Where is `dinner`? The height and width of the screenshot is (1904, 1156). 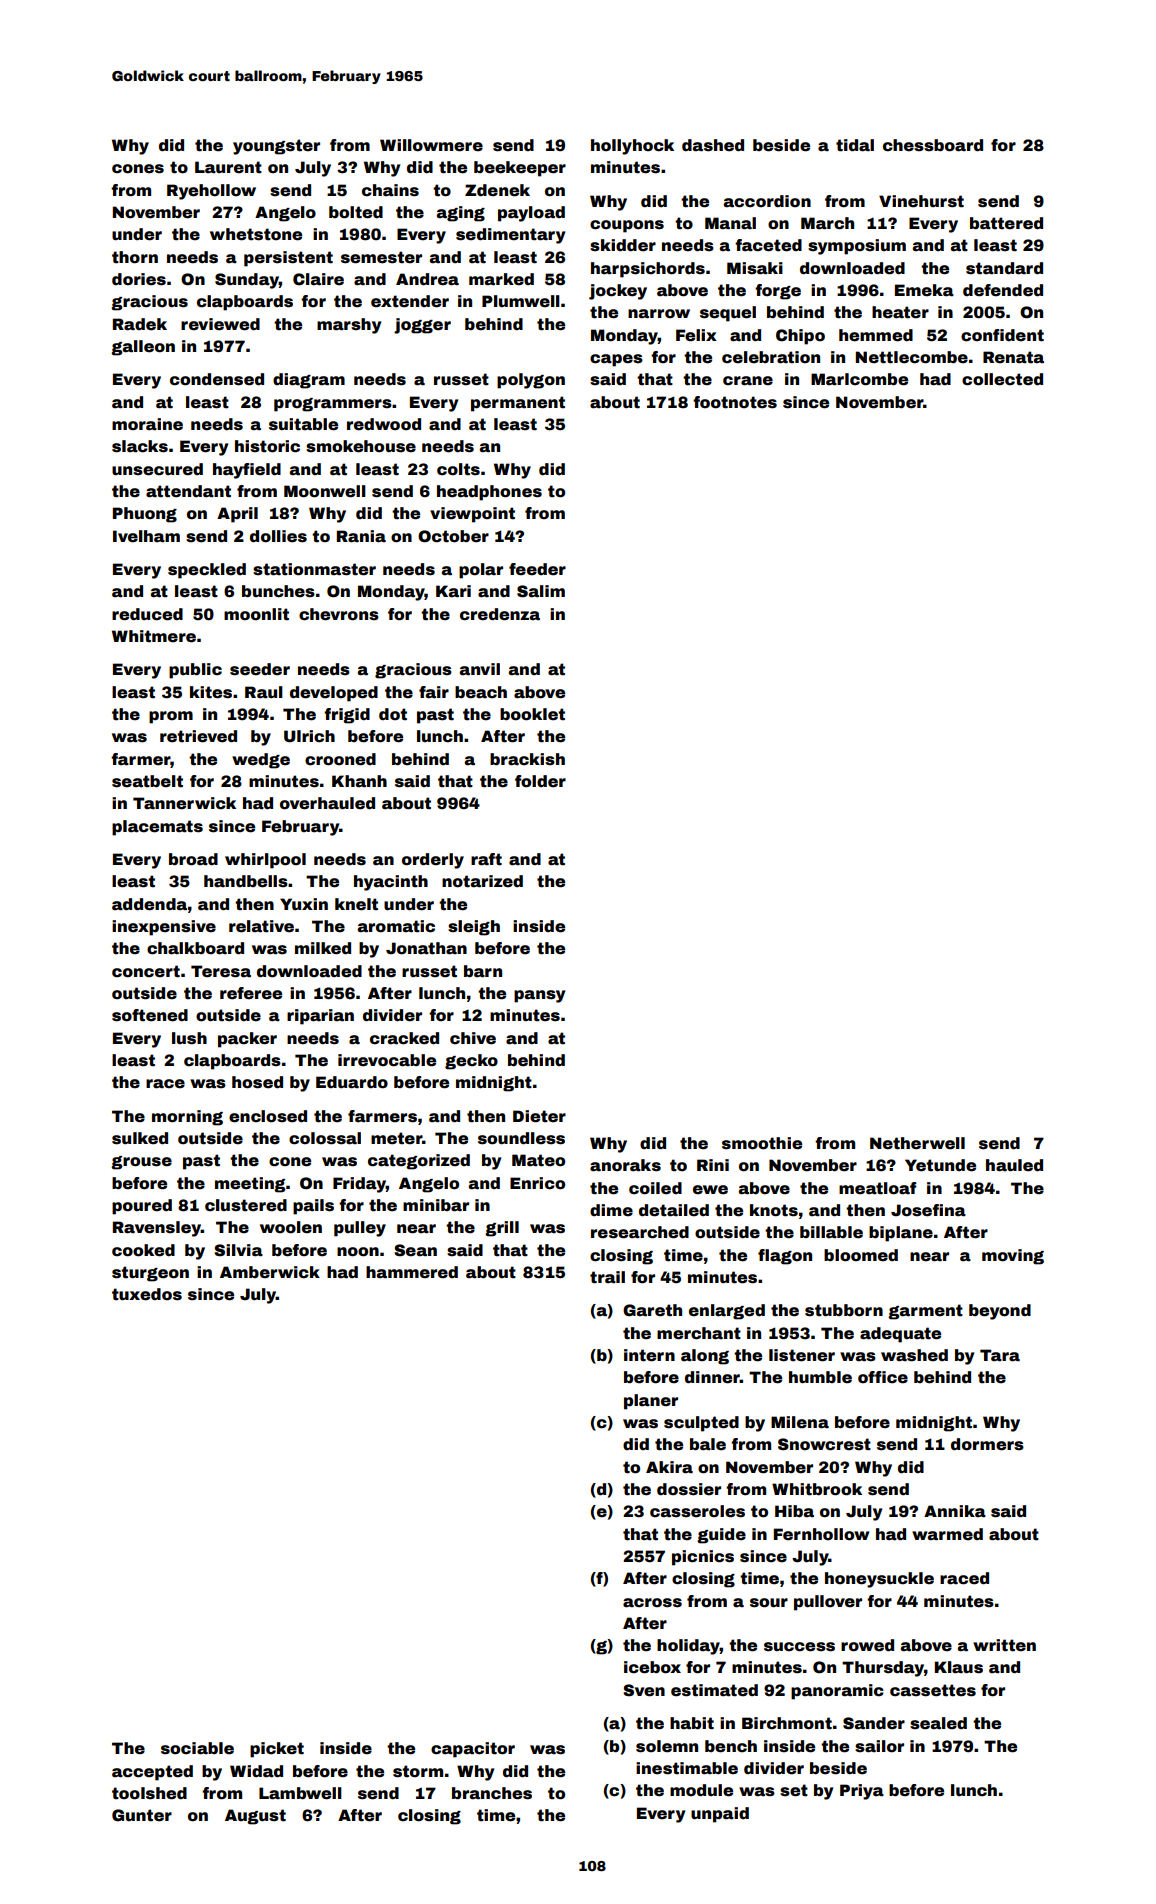
dinner is located at coordinates (712, 1377).
